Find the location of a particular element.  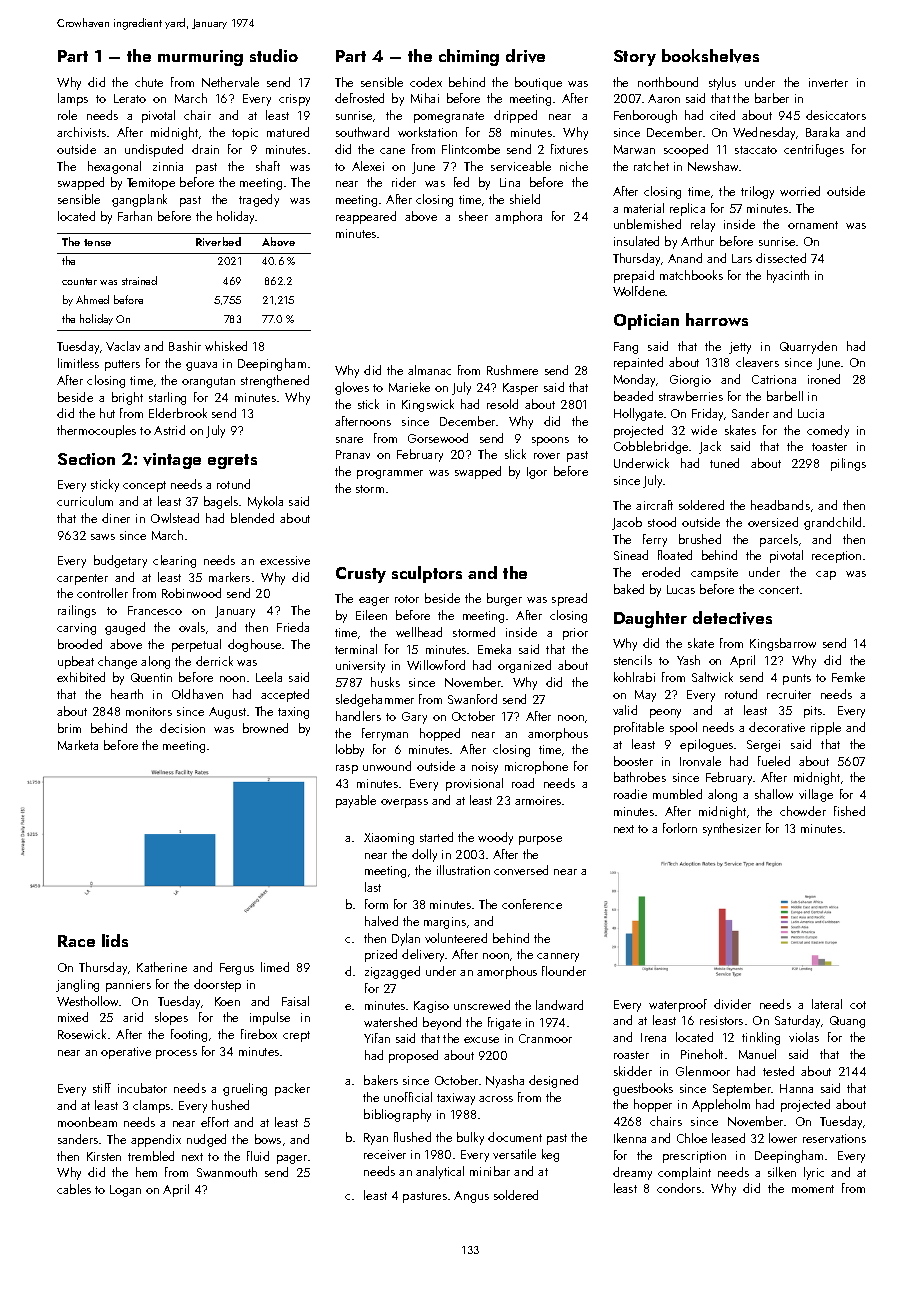

tense is located at coordinates (97, 242).
